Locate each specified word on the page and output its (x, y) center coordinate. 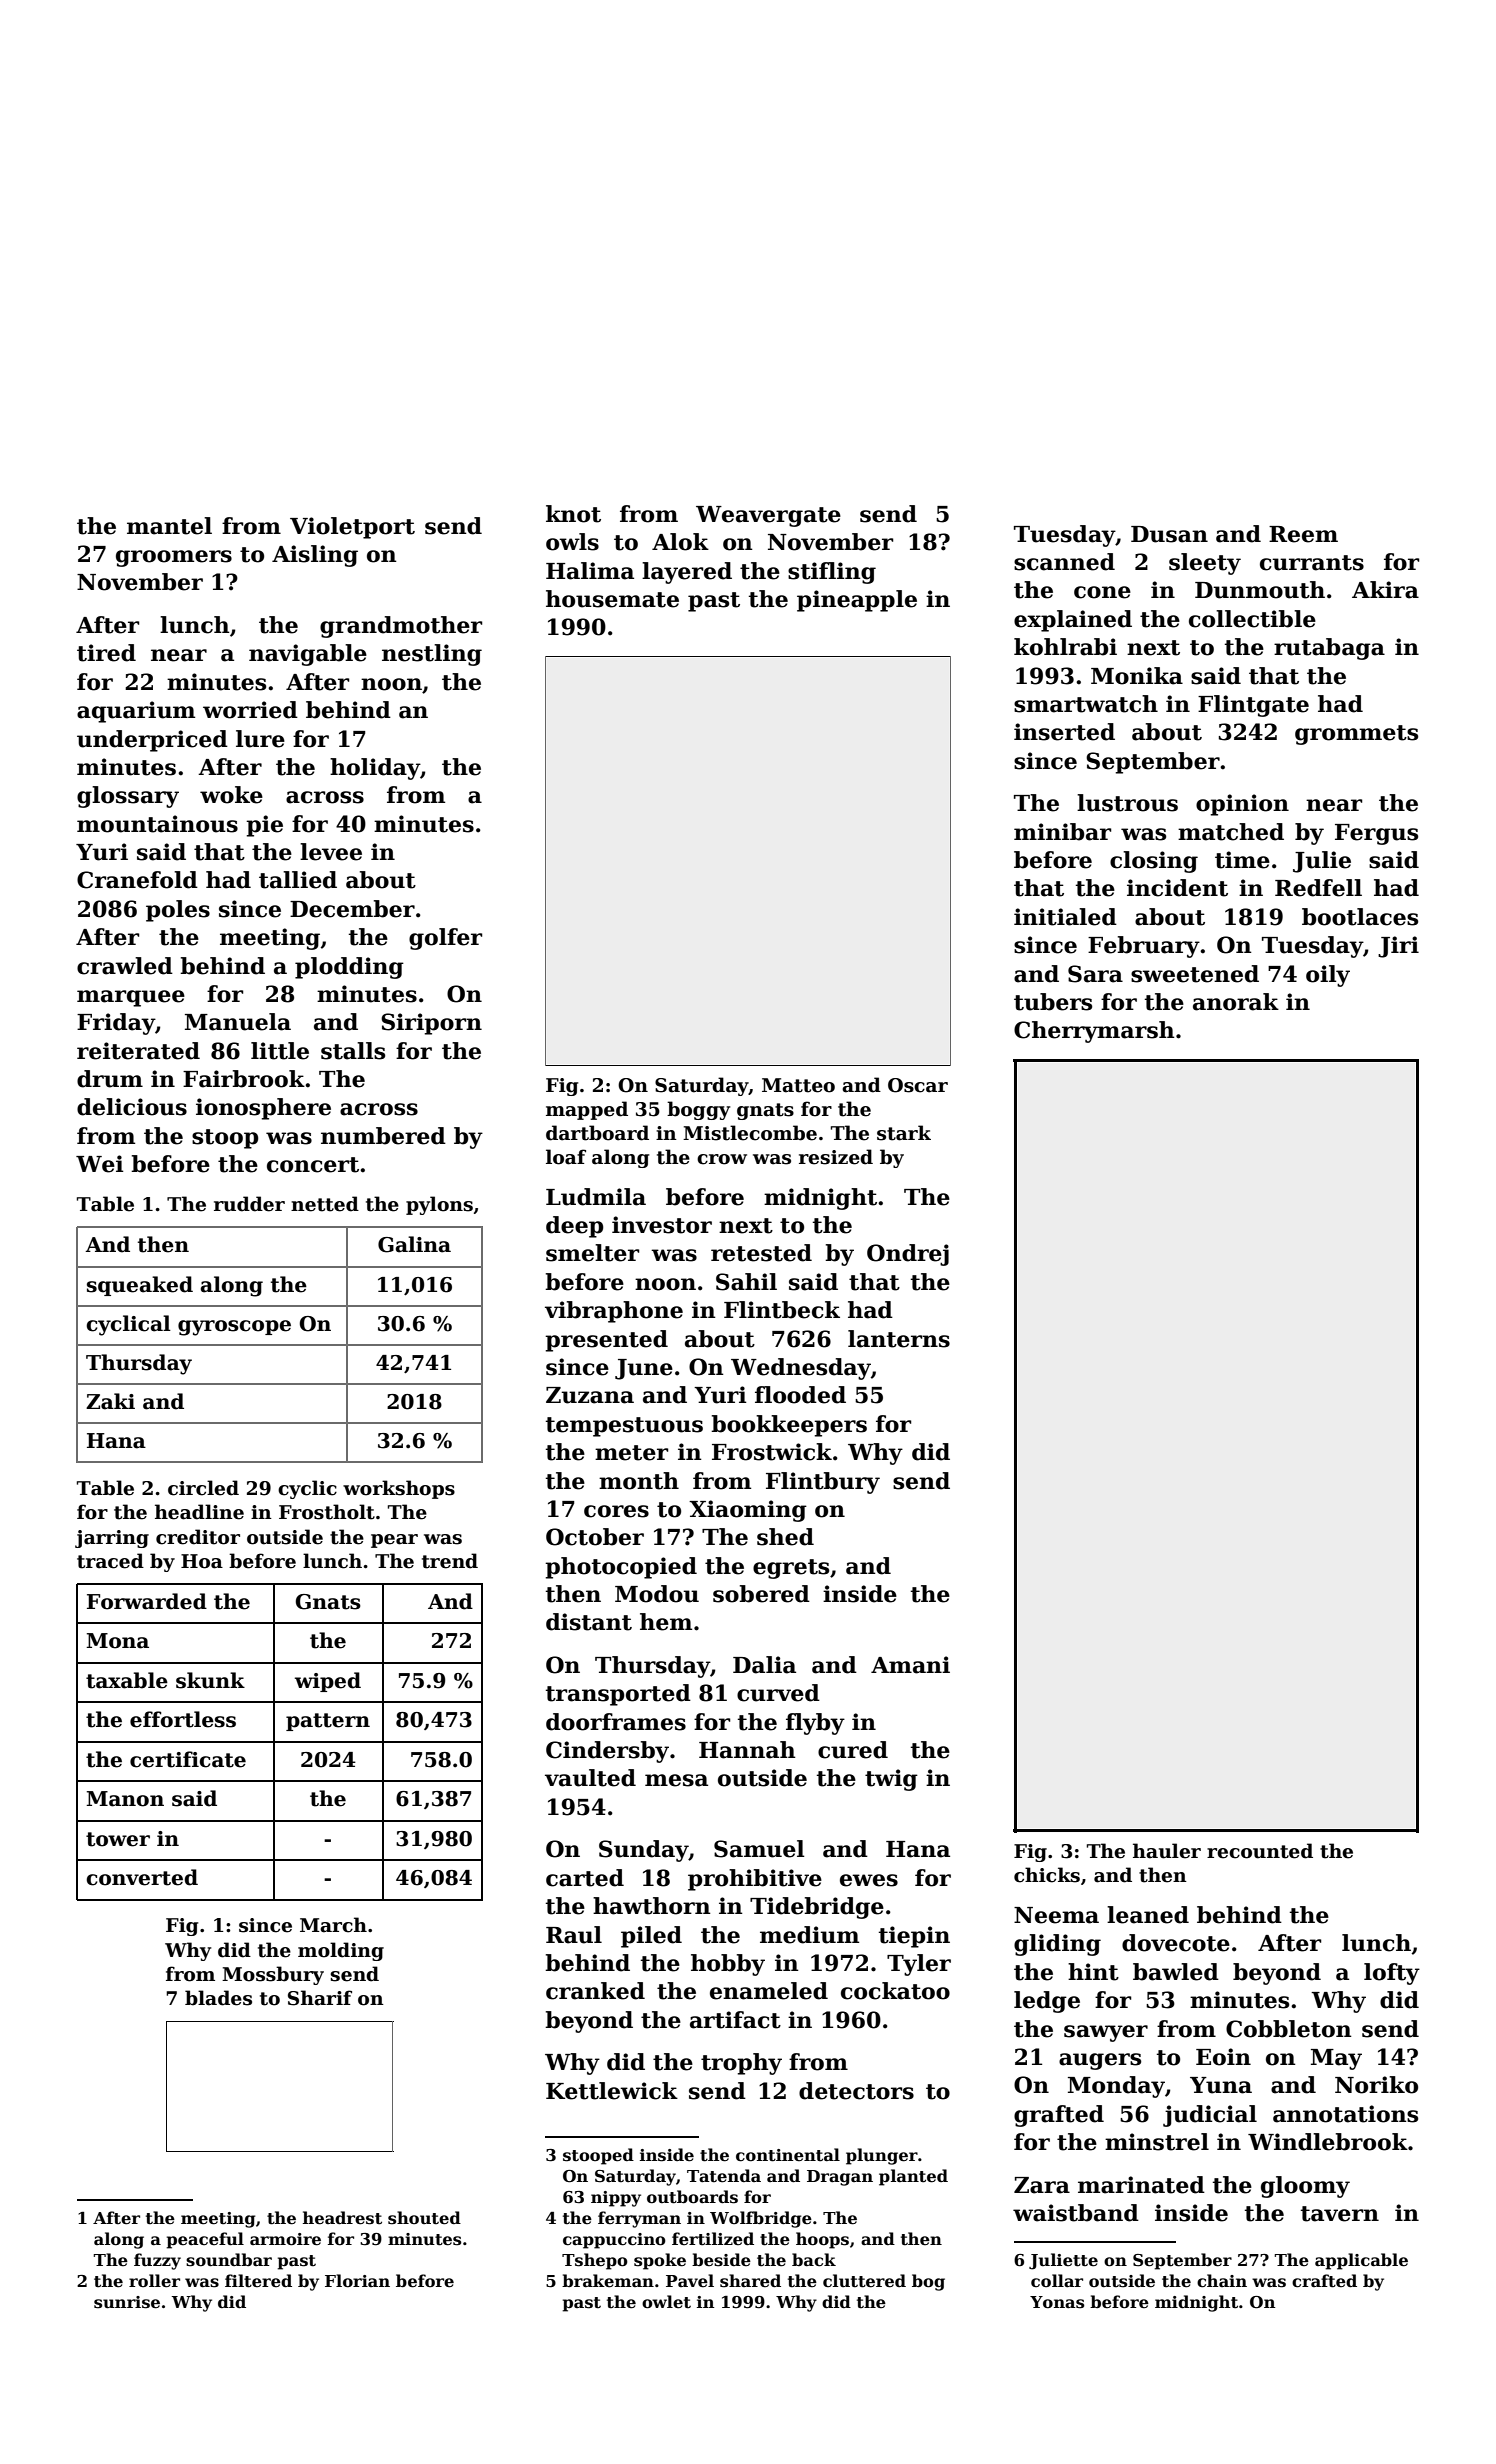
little (280, 1051)
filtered (258, 2281)
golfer (445, 939)
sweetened (1195, 974)
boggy (698, 1110)
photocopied (621, 1568)
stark (904, 1133)
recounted (1260, 1851)
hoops (822, 2240)
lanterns (899, 1339)
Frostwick (772, 1452)
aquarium (136, 712)
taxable (127, 1680)
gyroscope (234, 1328)
